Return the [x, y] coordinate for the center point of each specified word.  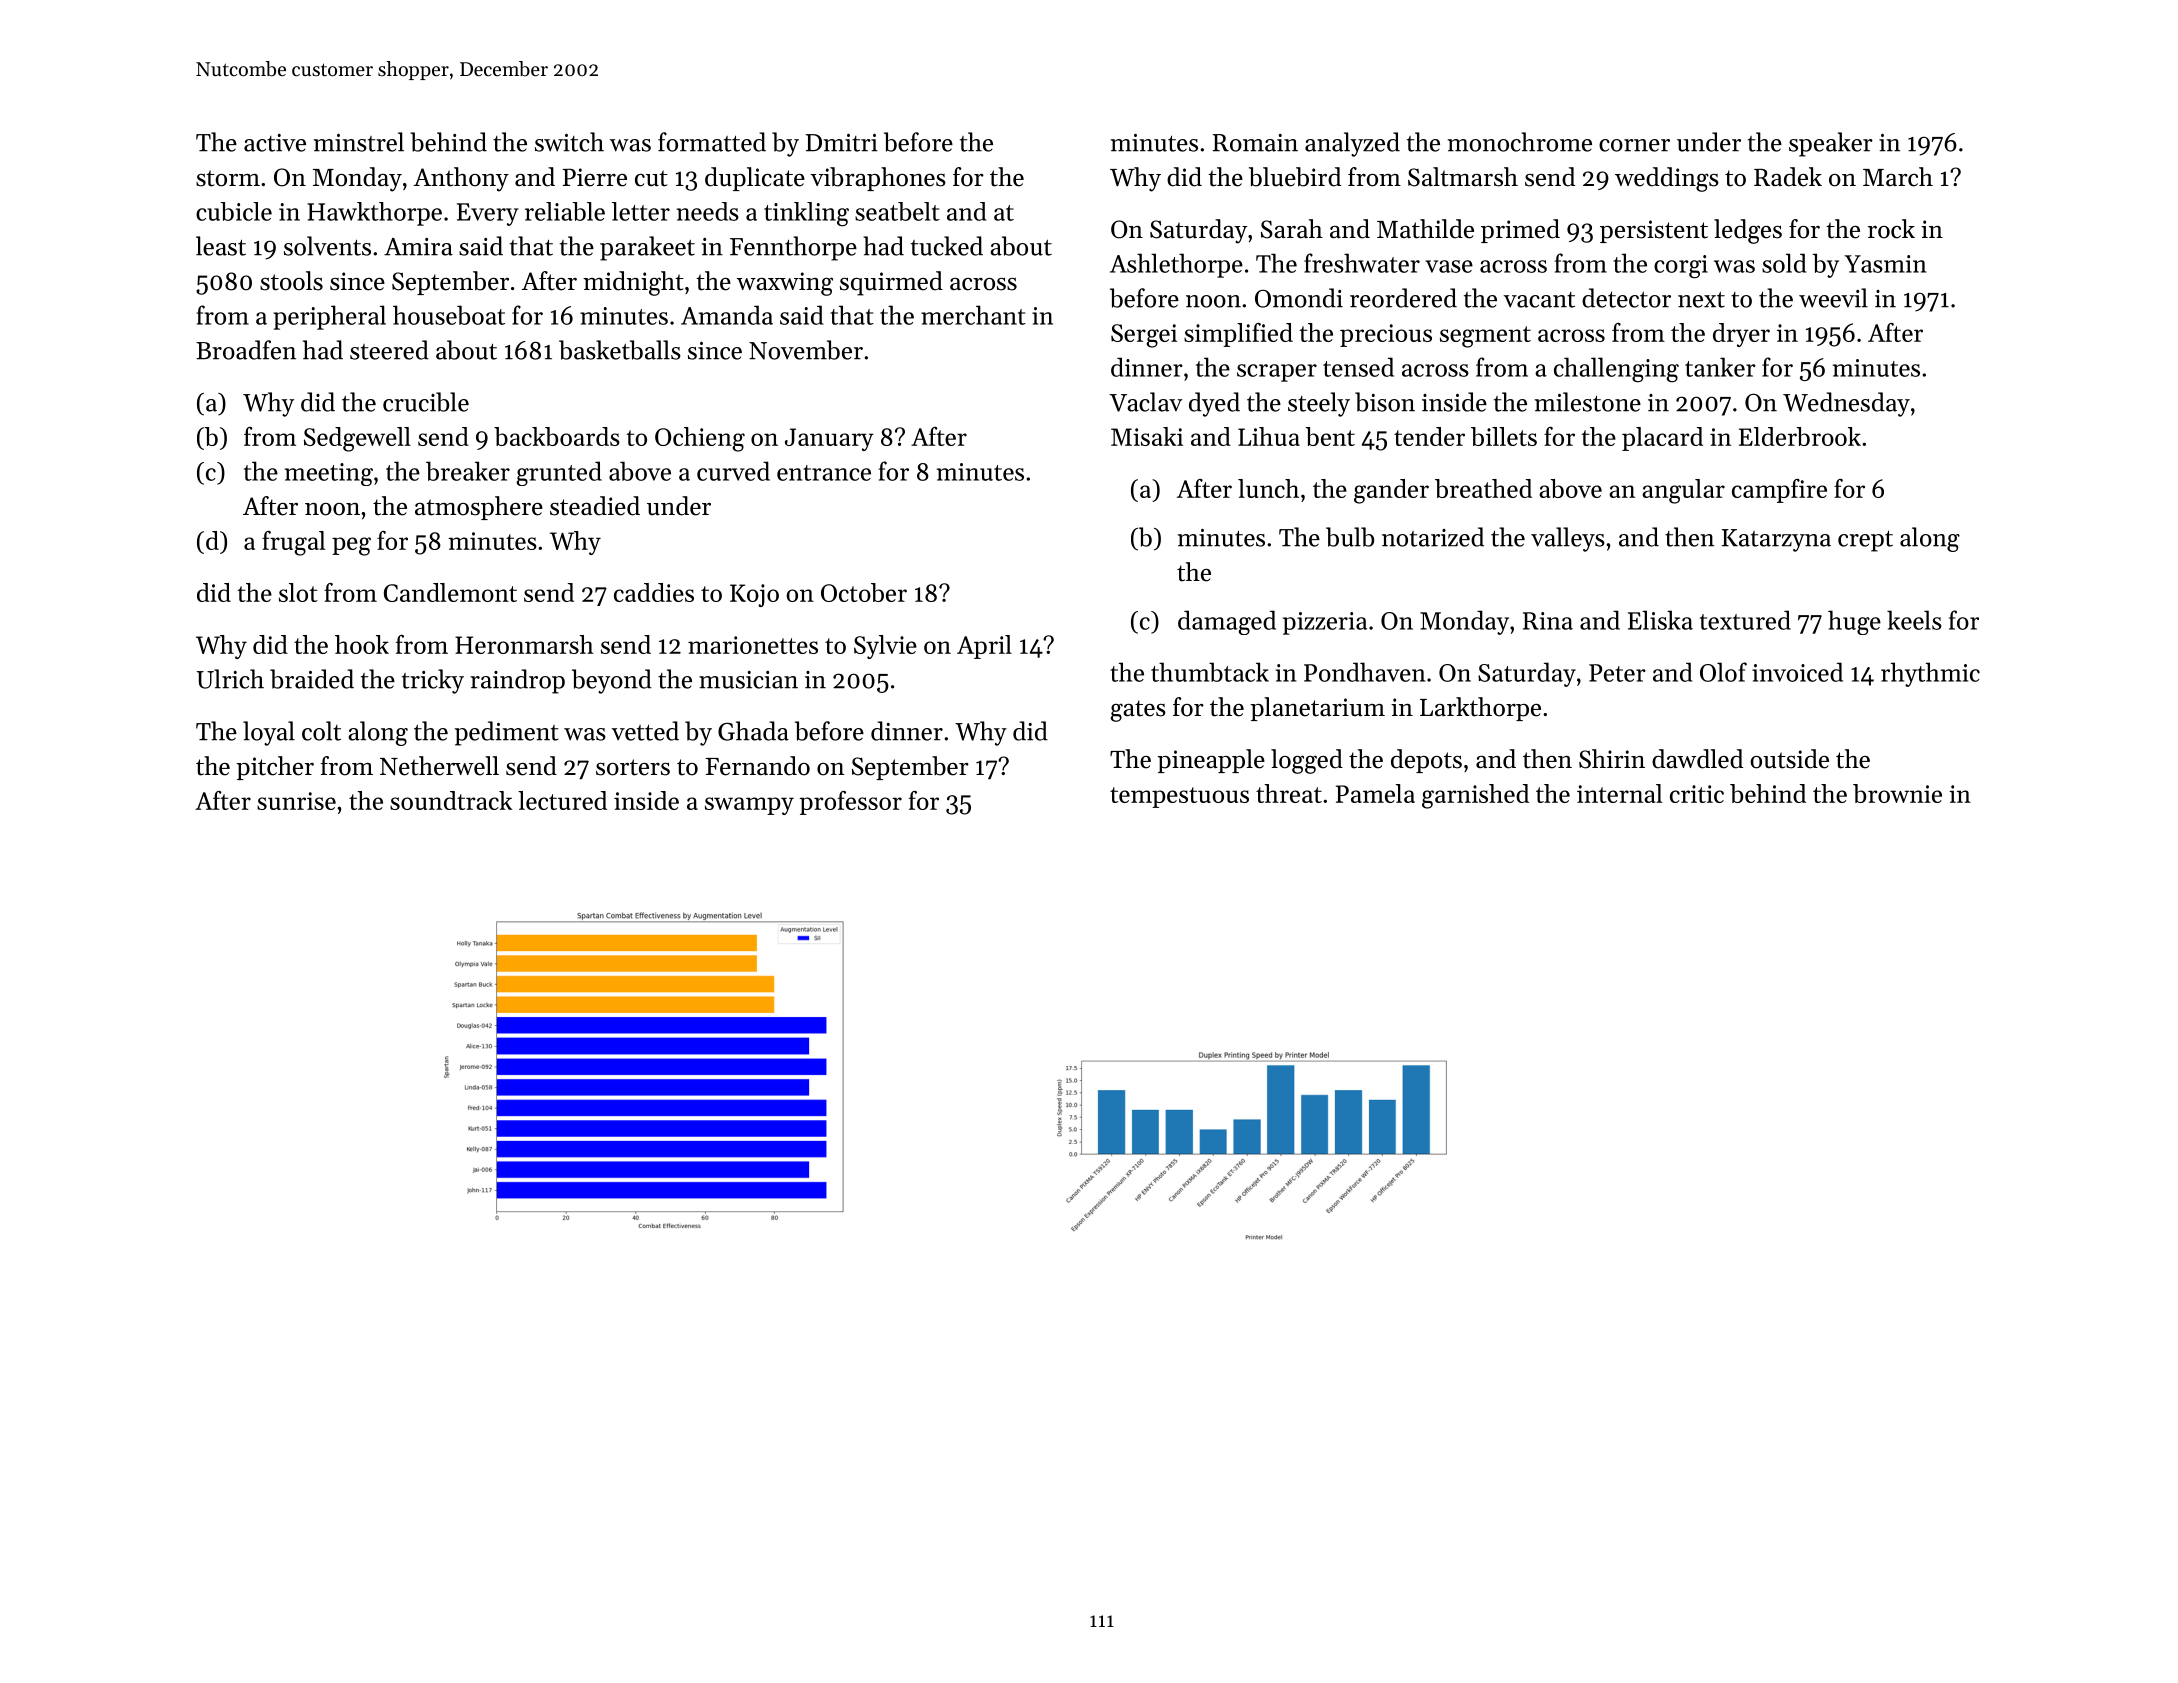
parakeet [647, 248]
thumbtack [1210, 672]
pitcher [275, 768]
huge [1854, 622]
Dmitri [842, 143]
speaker [1831, 144]
